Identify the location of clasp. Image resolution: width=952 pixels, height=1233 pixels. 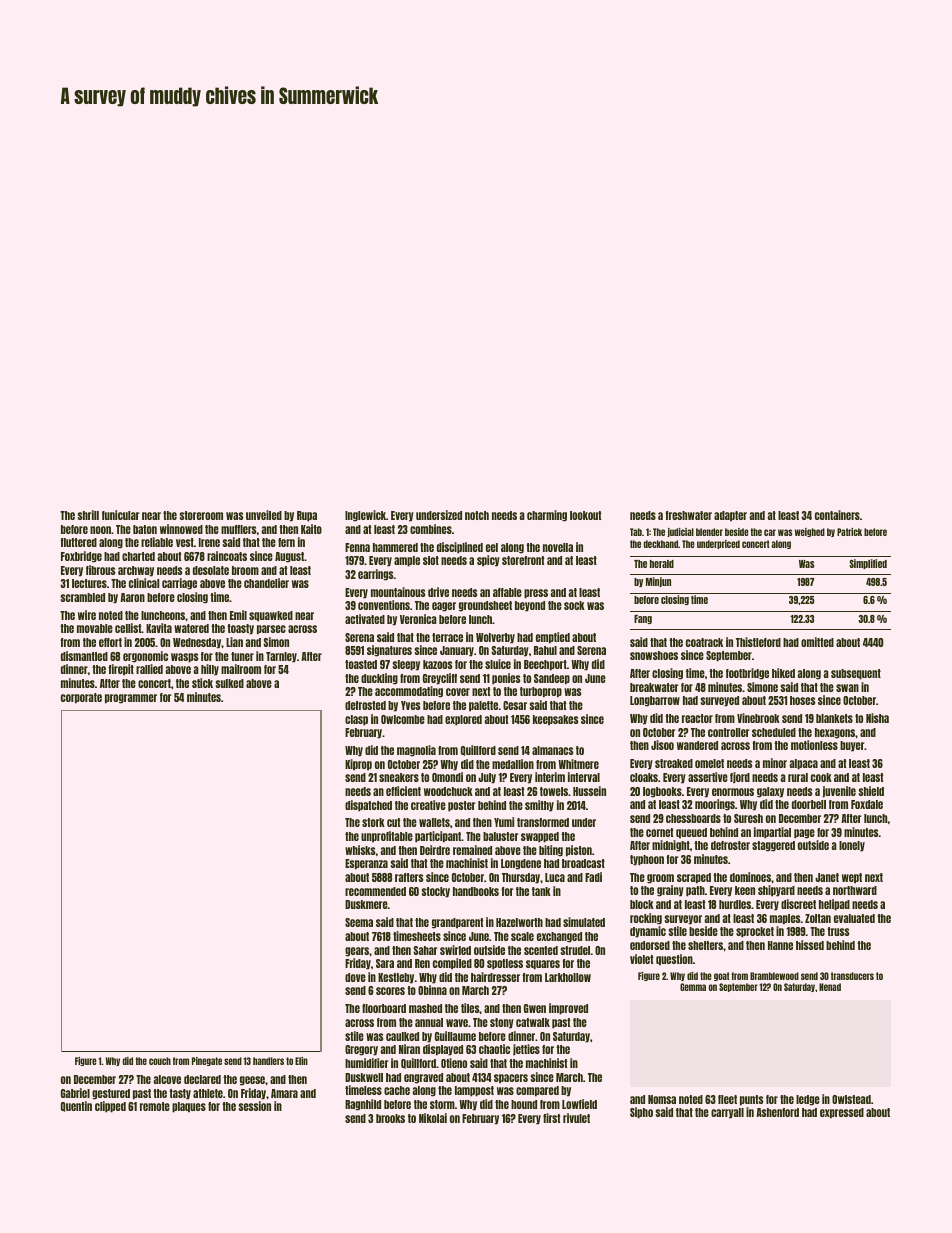
(356, 720).
